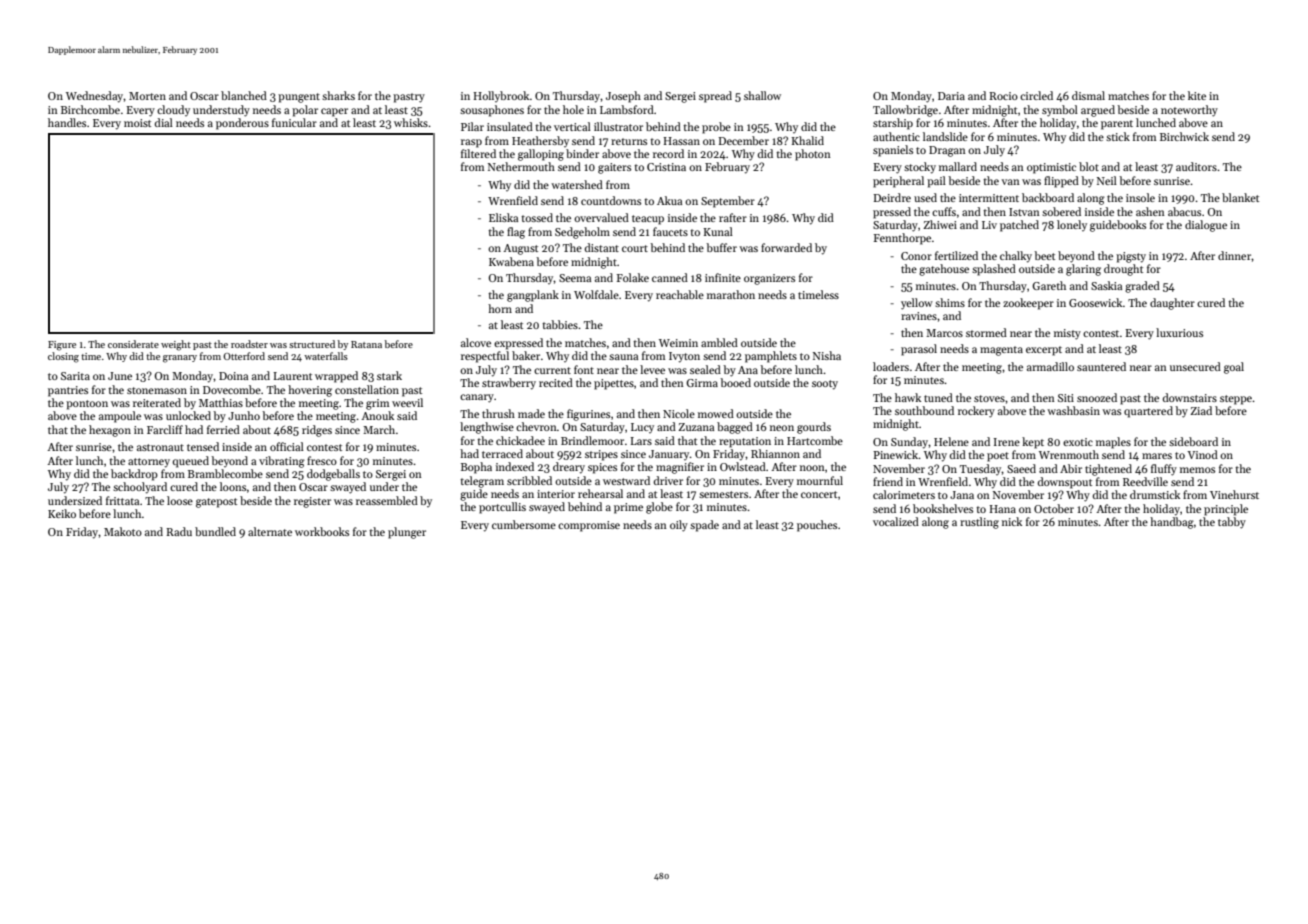 The image size is (1308, 924). Describe the element at coordinates (1189, 111) in the image. I see `noteworthy` at that location.
